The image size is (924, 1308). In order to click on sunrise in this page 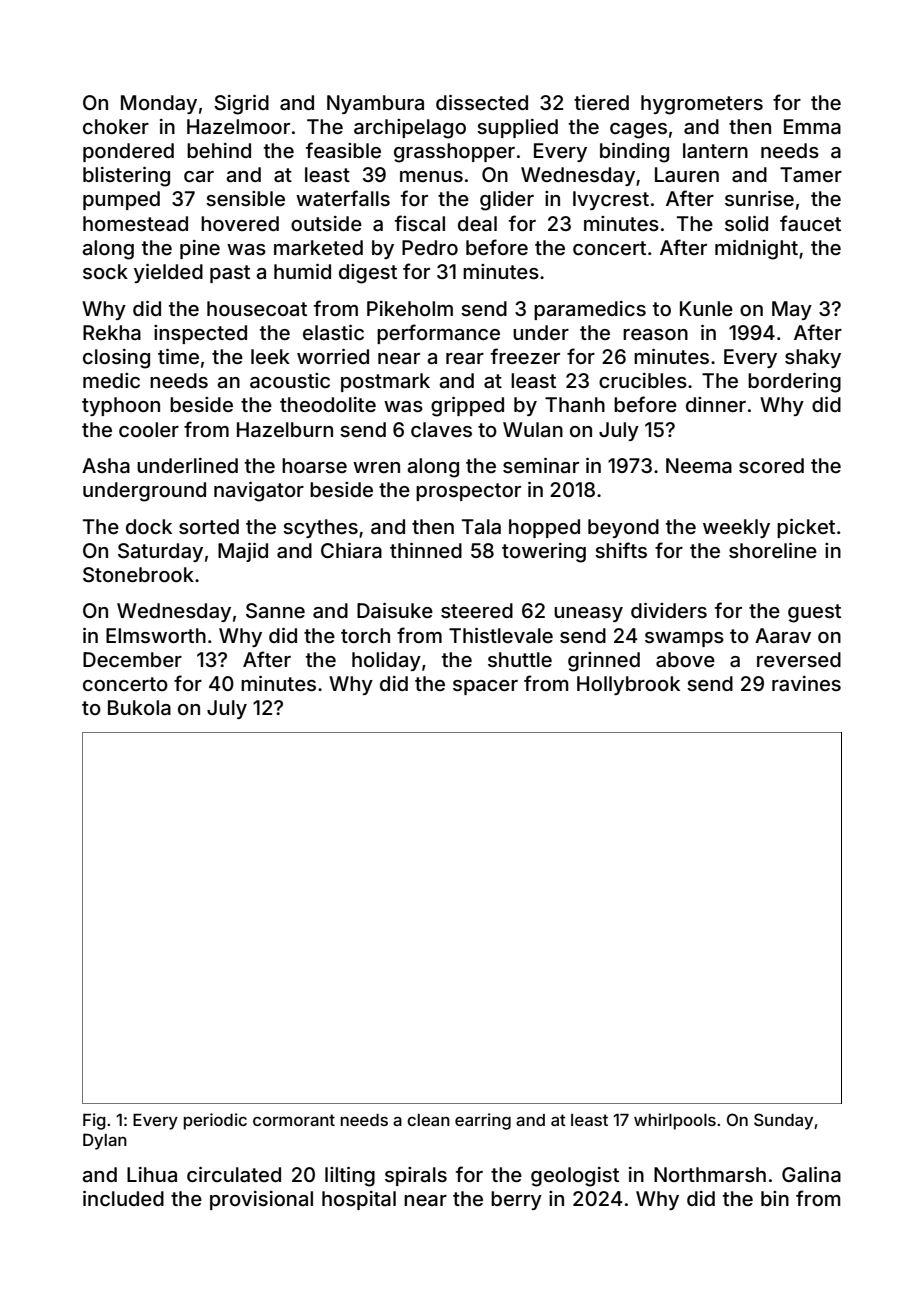, I will do `click(759, 198)`.
